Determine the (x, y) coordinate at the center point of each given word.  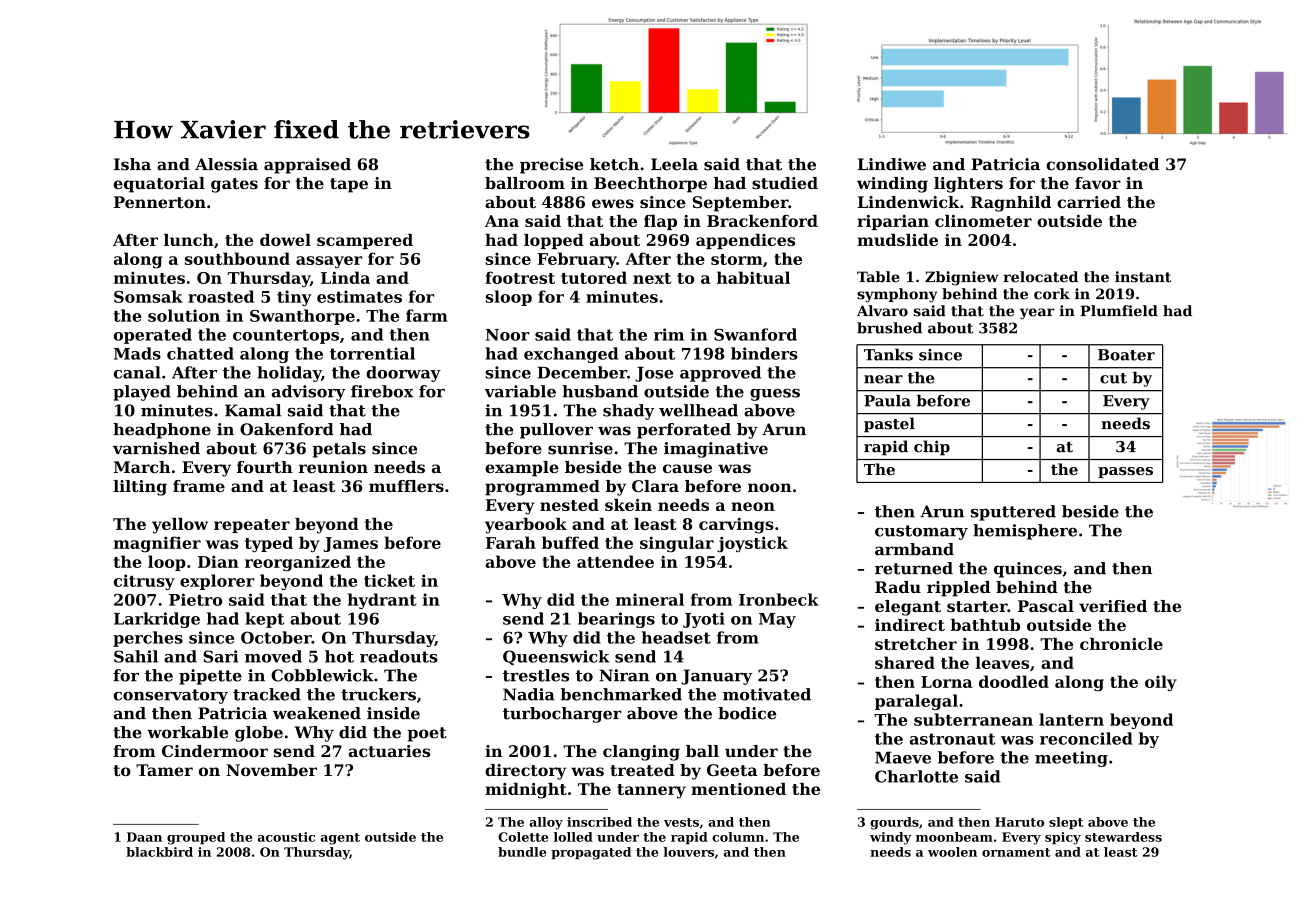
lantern (1071, 719)
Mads (137, 353)
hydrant (382, 601)
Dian (218, 561)
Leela (674, 164)
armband (914, 549)
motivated (767, 694)
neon (753, 506)
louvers (689, 852)
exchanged (571, 355)
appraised (307, 166)
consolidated (1102, 164)
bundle (522, 852)
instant (1143, 277)
